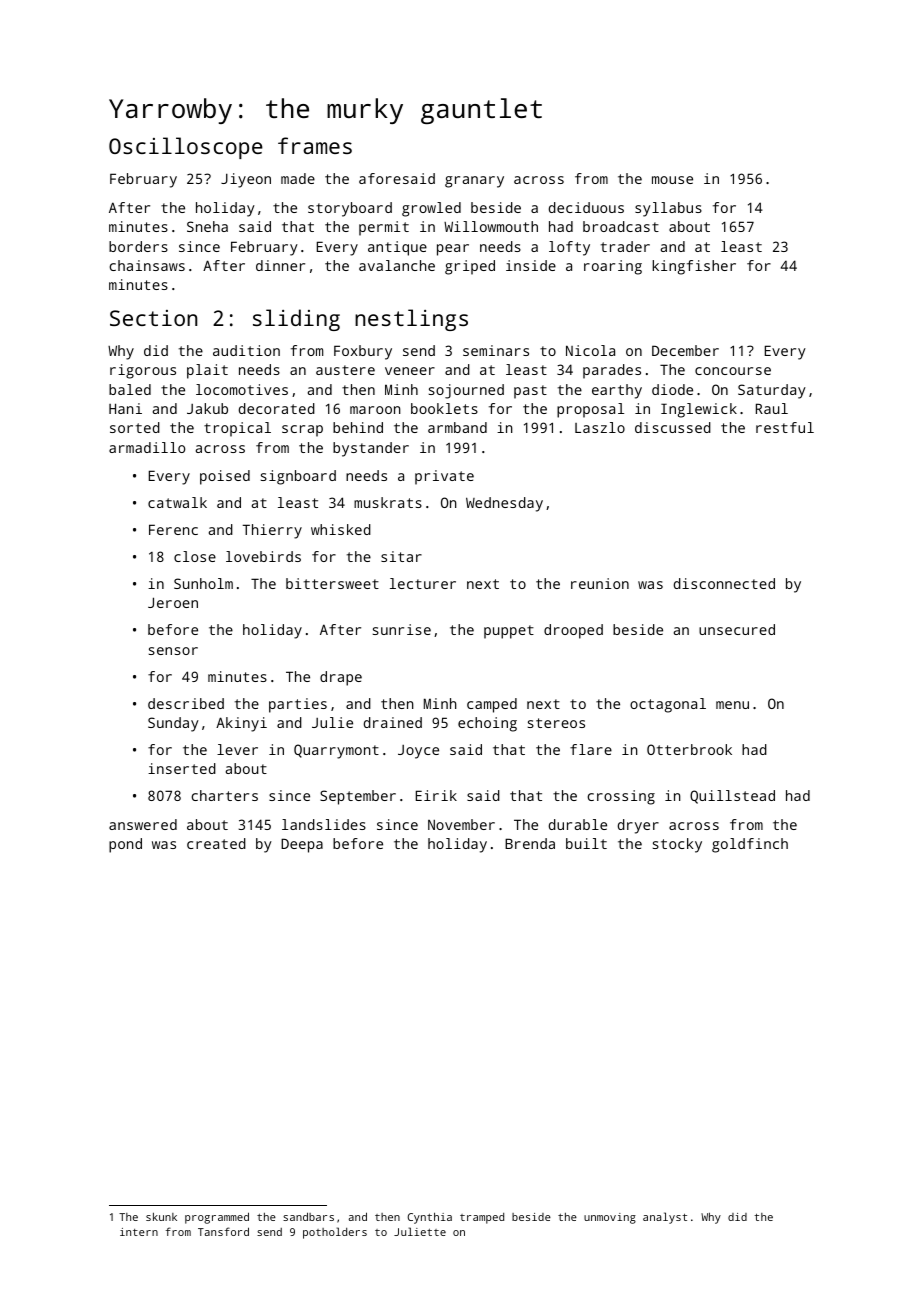 The width and height of the screenshot is (924, 1314). What do you see at coordinates (216, 843) in the screenshot?
I see `created` at bounding box center [216, 843].
